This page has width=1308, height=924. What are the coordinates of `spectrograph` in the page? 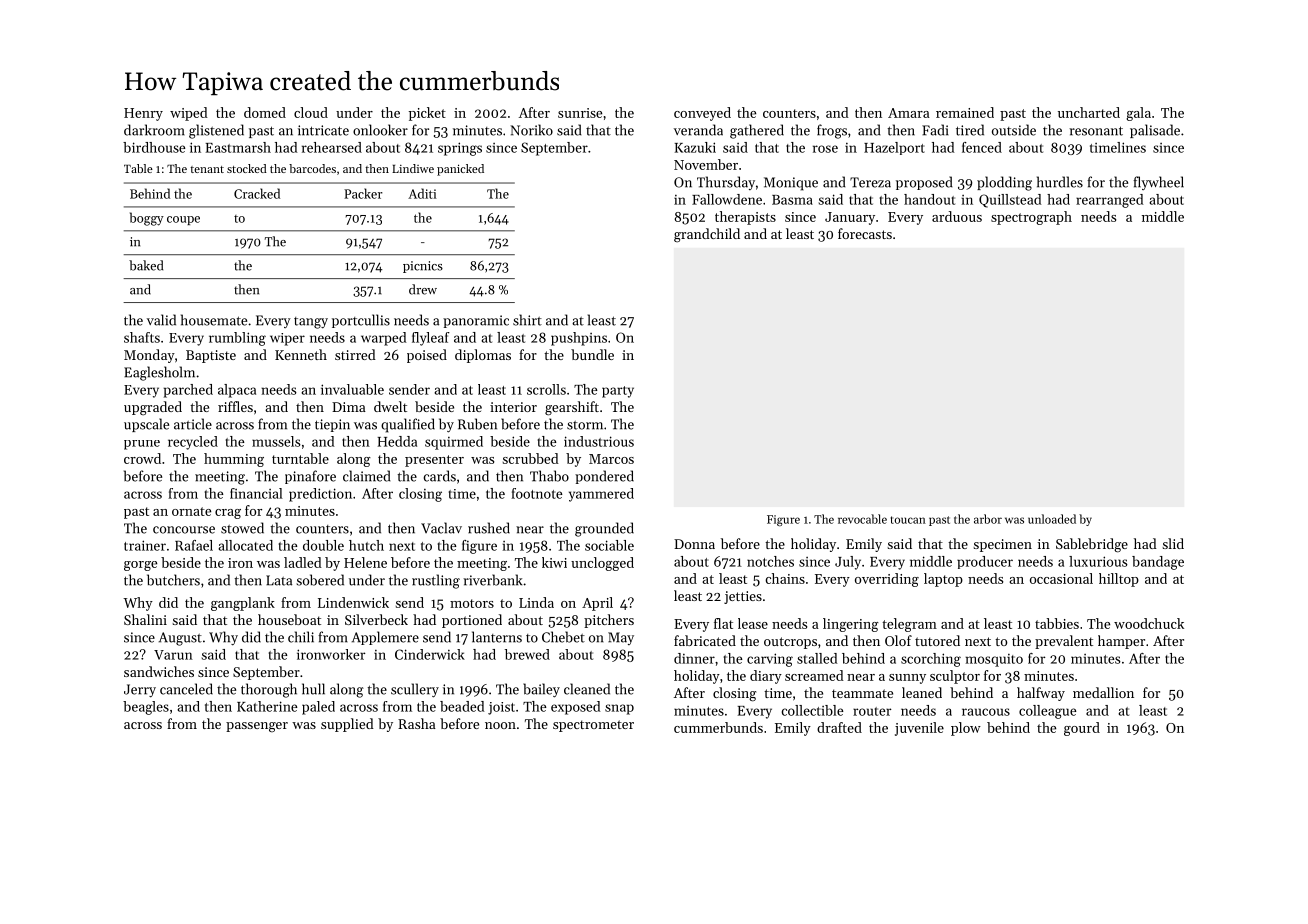 It's located at (1031, 218).
